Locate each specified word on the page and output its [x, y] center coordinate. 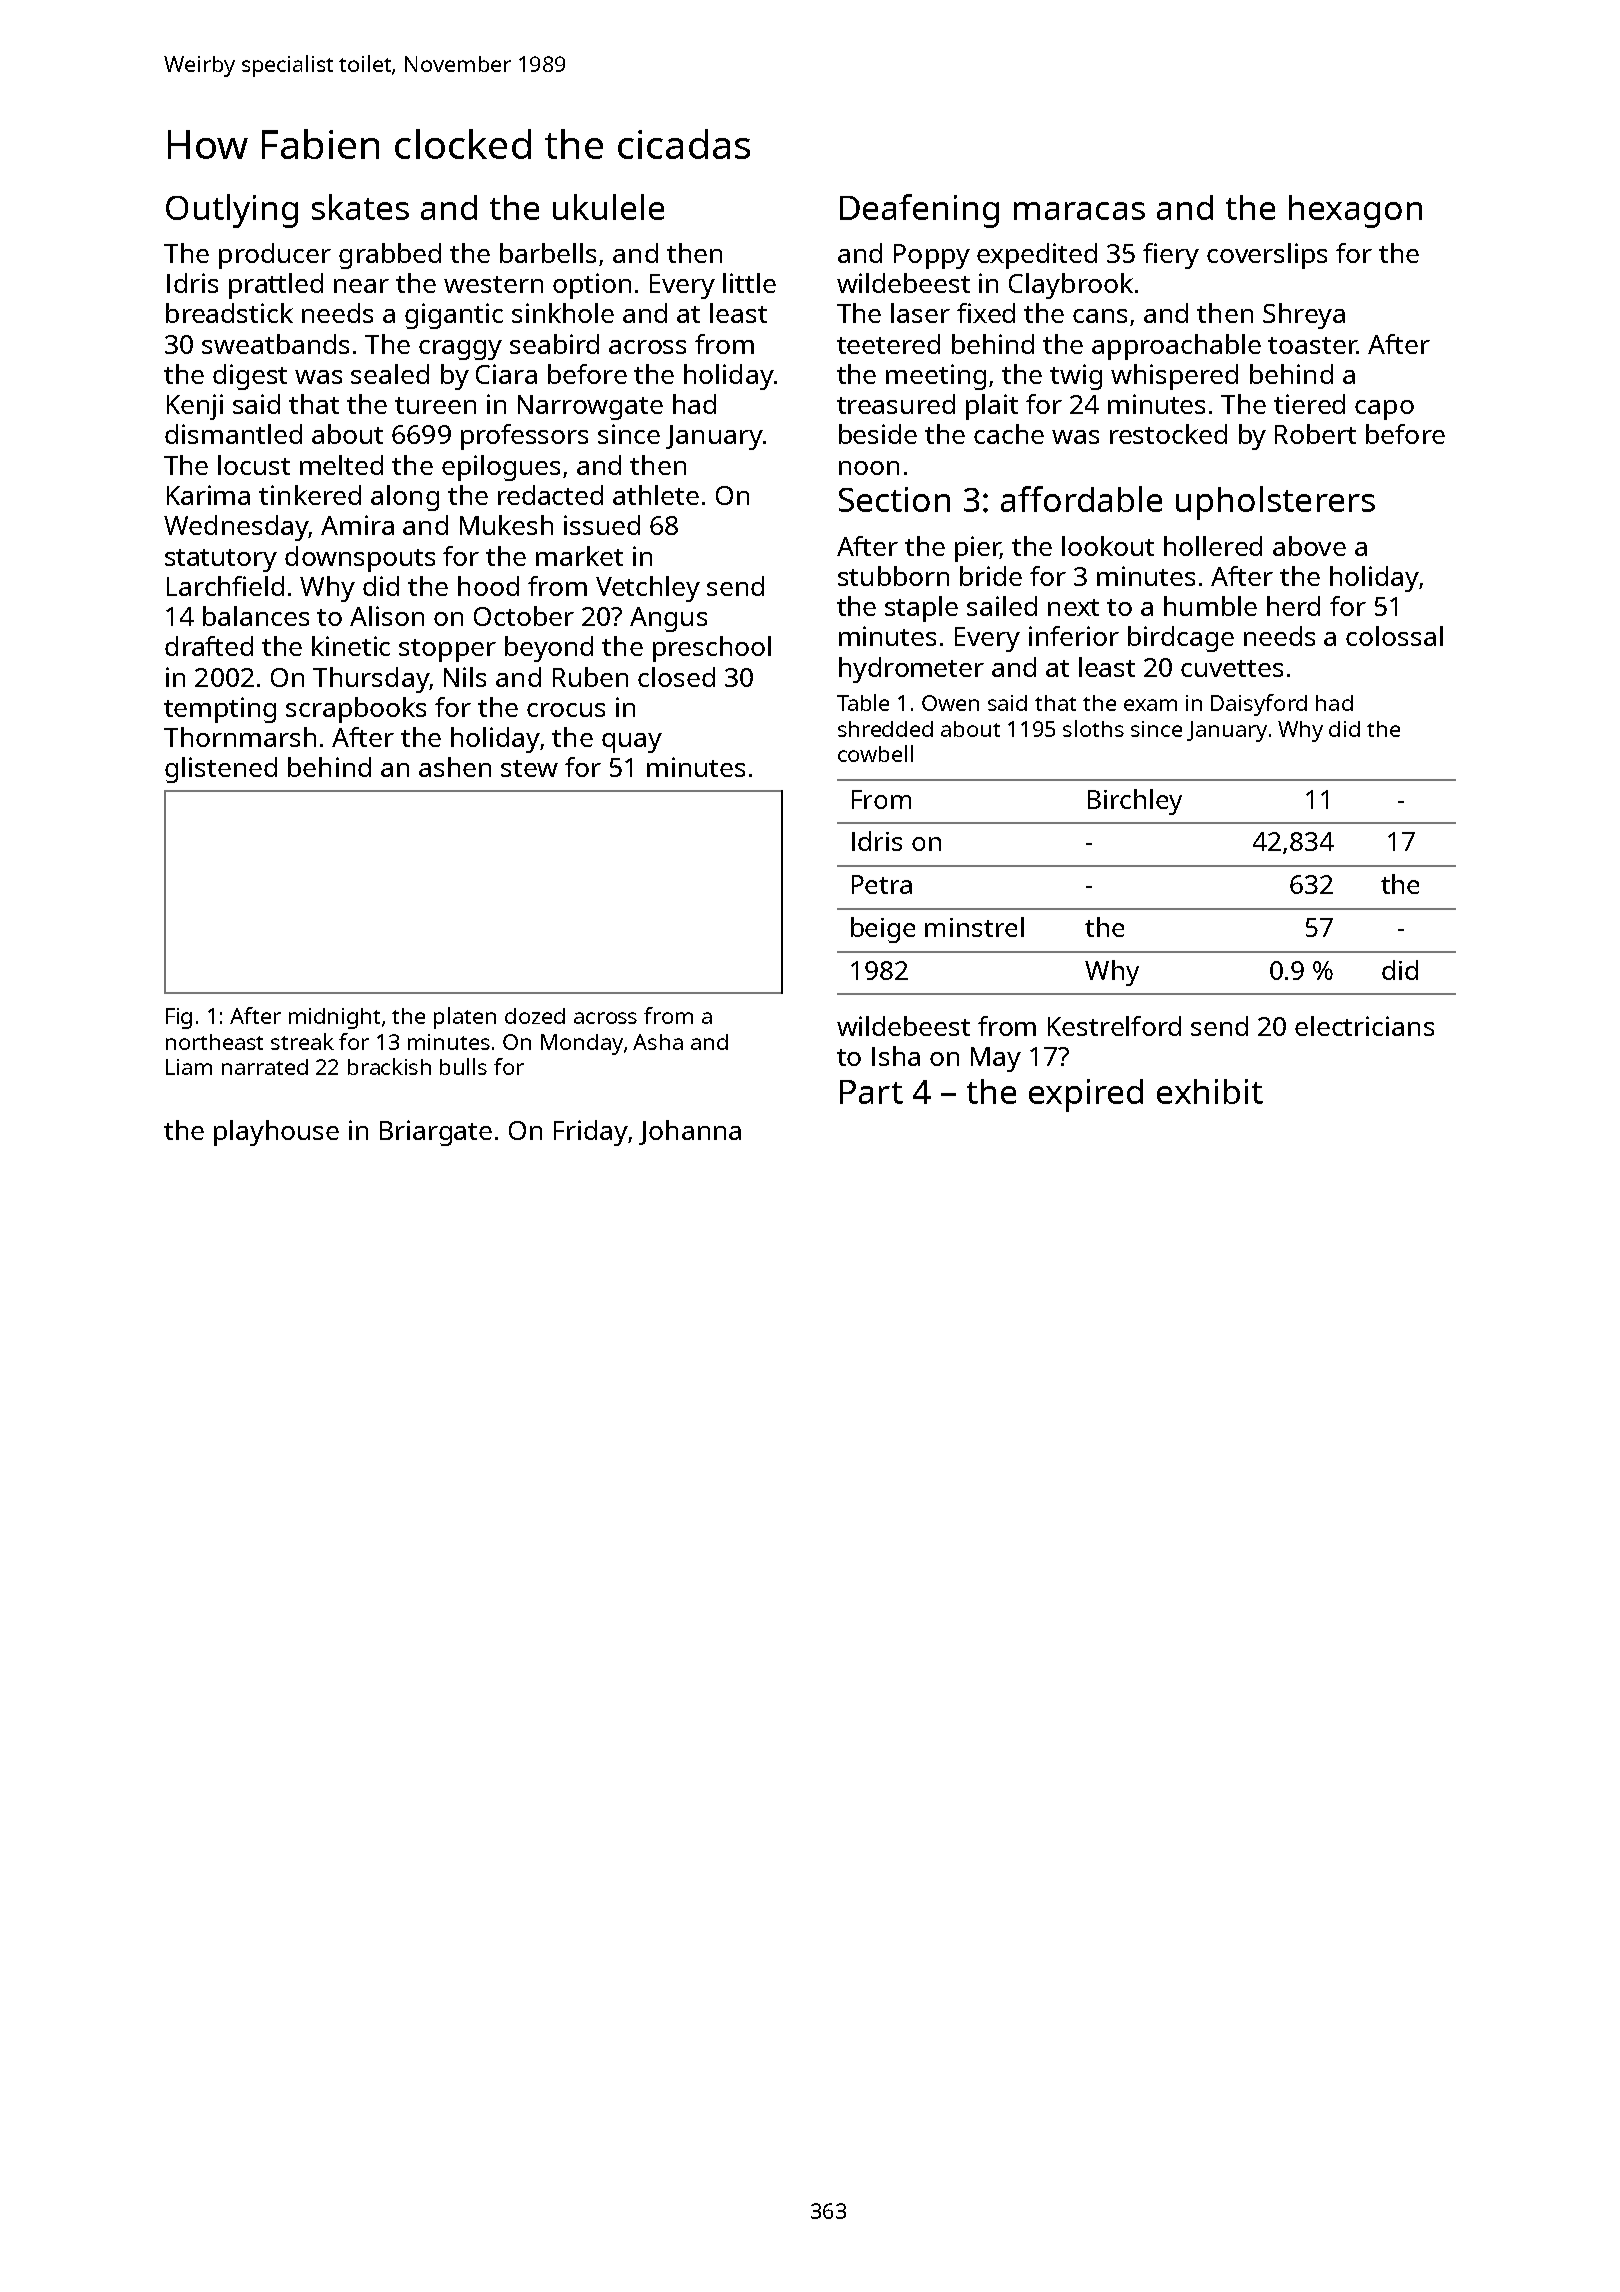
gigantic [454, 316]
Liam [189, 1067]
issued [602, 525]
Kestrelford [1114, 1026]
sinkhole [563, 313]
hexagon [1355, 211]
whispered [1174, 377]
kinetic [351, 646]
